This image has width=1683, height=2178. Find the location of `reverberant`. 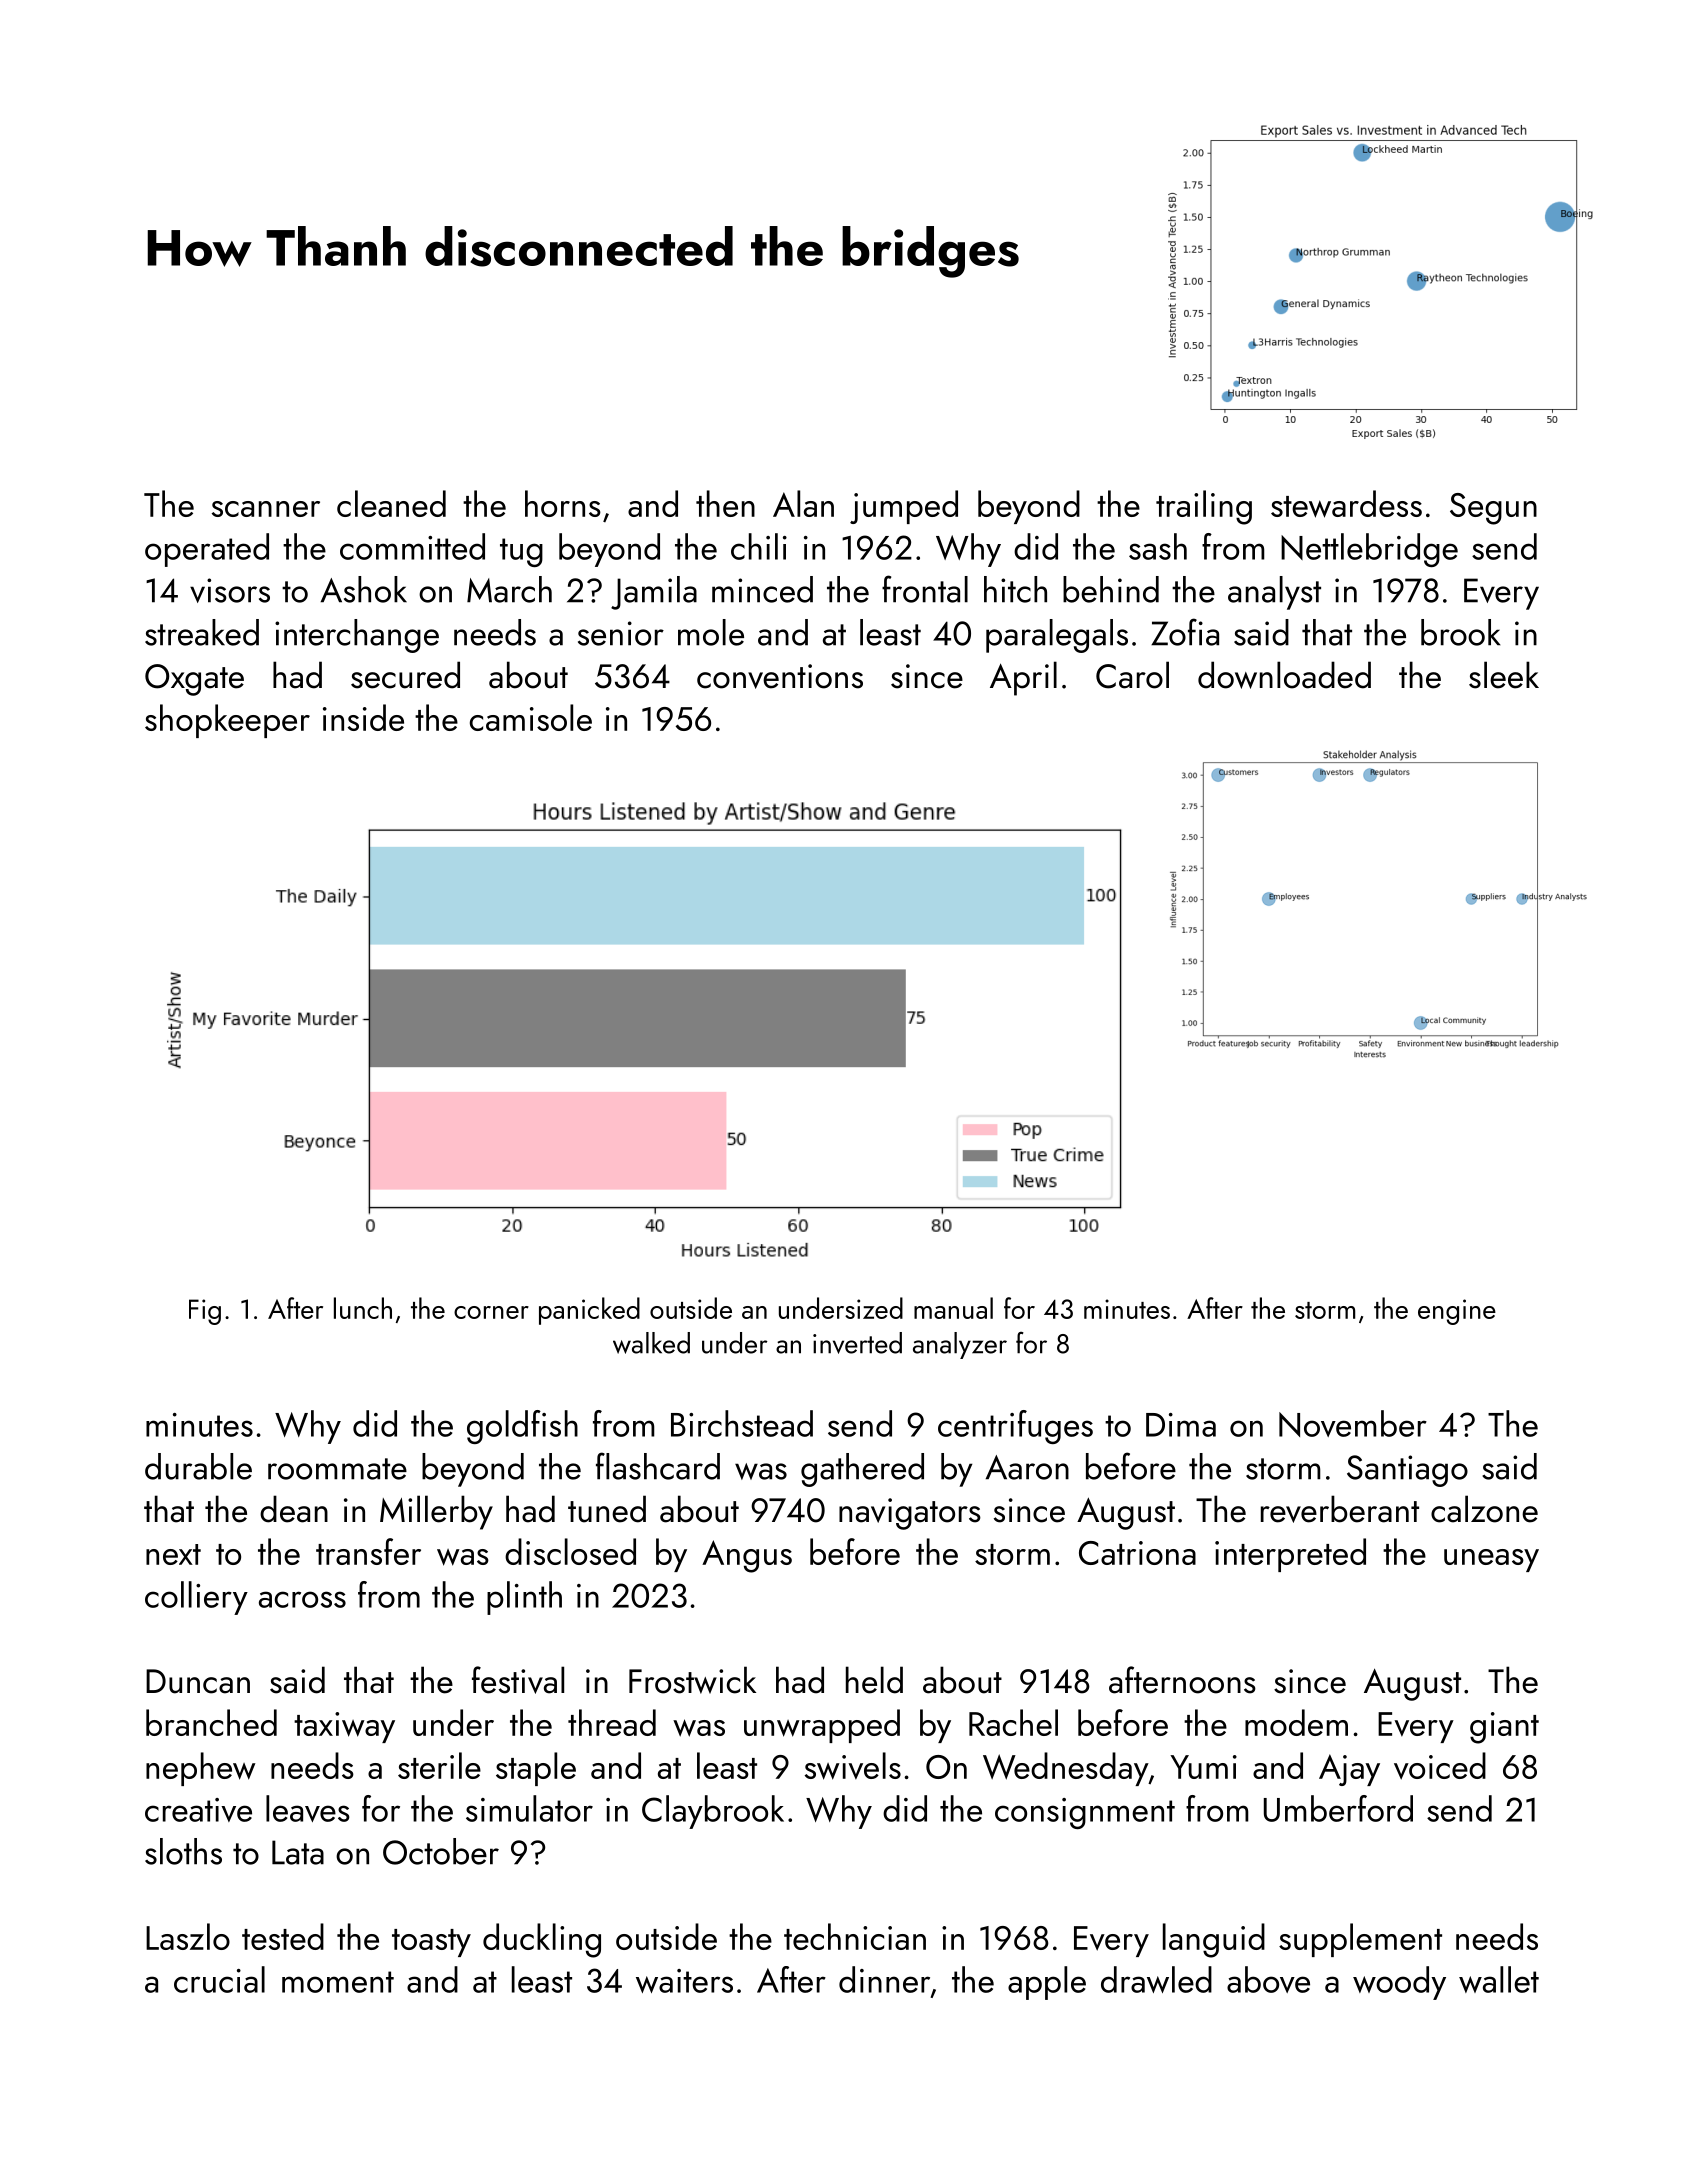

reverberant is located at coordinates (1340, 1509).
